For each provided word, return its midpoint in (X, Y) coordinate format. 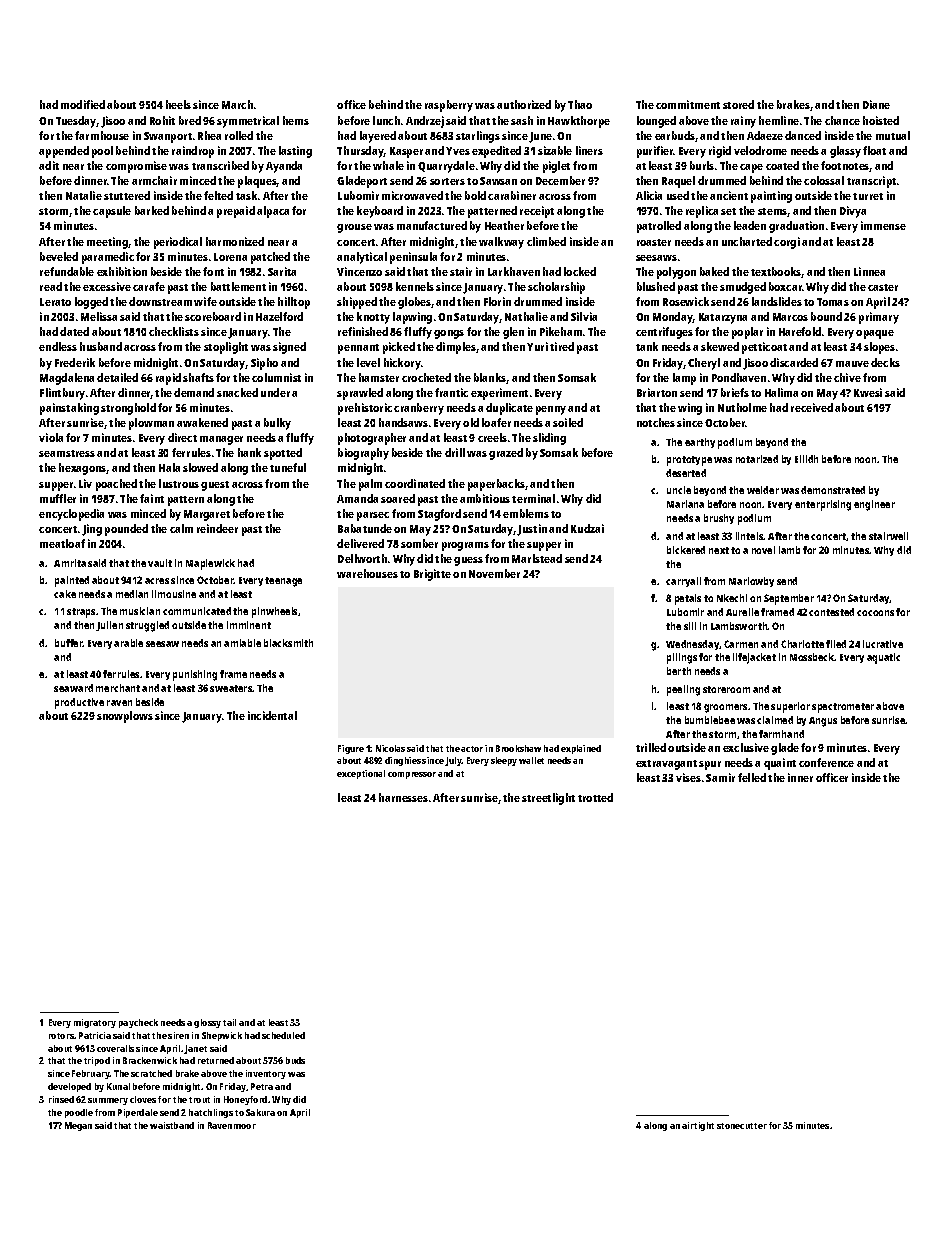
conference (826, 762)
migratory (95, 1023)
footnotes (845, 166)
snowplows (125, 717)
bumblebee (710, 720)
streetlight (548, 799)
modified (83, 104)
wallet (531, 760)
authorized (524, 104)
